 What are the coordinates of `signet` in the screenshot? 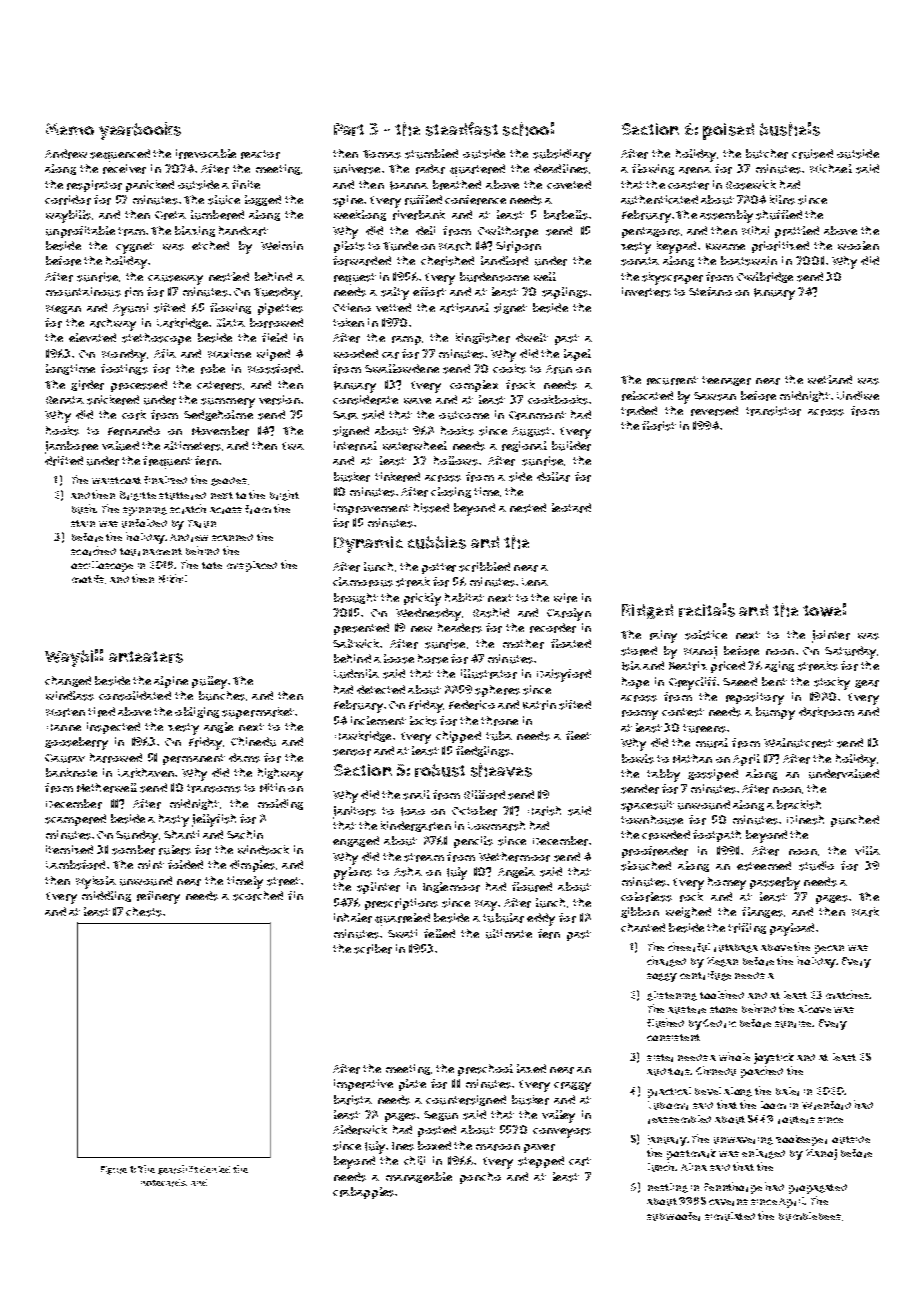 It's located at (510, 308).
